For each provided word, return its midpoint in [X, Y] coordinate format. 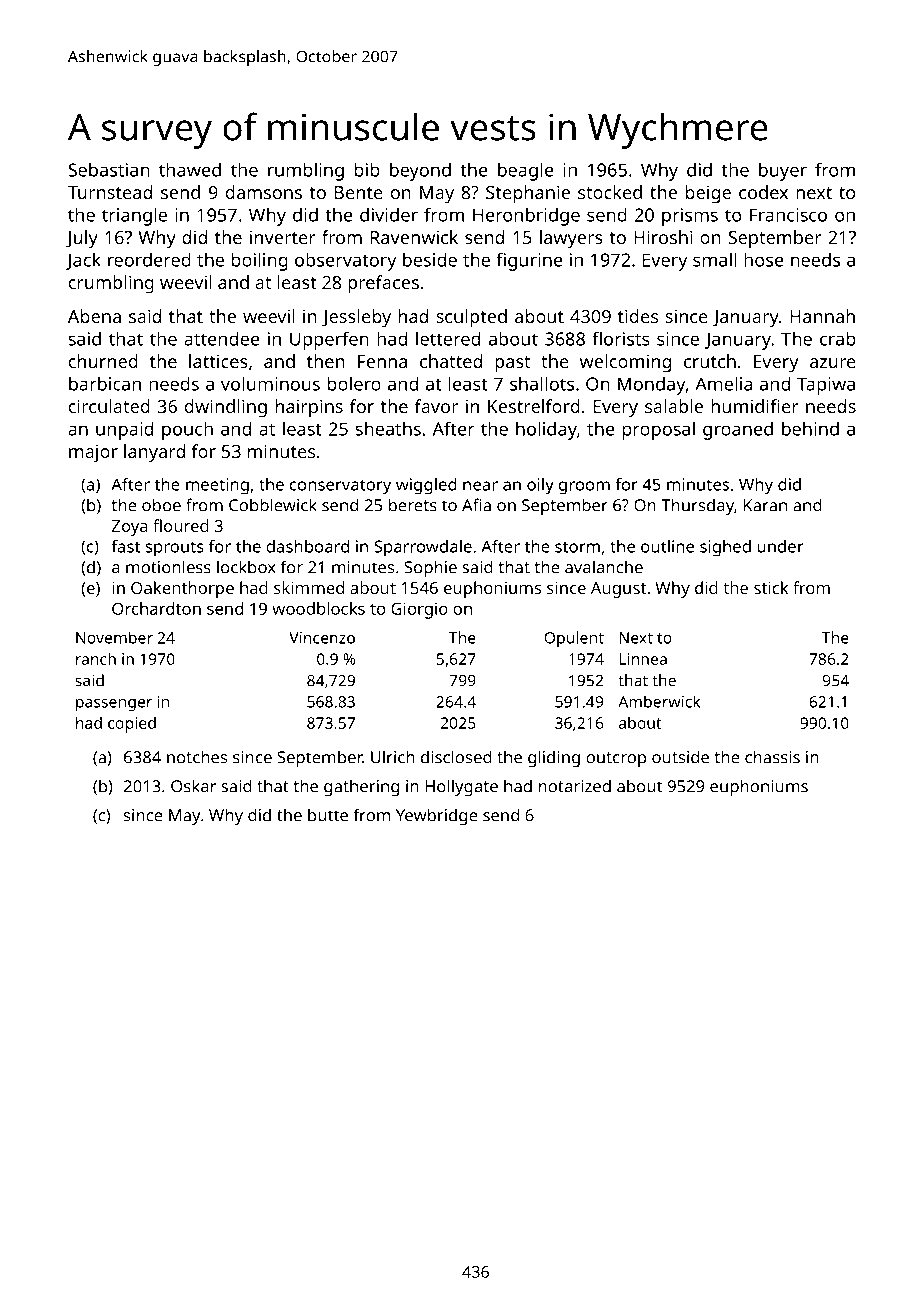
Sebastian [109, 169]
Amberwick [659, 701]
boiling [260, 261]
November [114, 637]
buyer [783, 171]
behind [810, 428]
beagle [526, 171]
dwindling [226, 408]
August [618, 590]
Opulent [574, 639]
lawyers [571, 239]
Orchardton [156, 608]
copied [132, 725]
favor [436, 406]
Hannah [822, 316]
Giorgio [419, 610]
